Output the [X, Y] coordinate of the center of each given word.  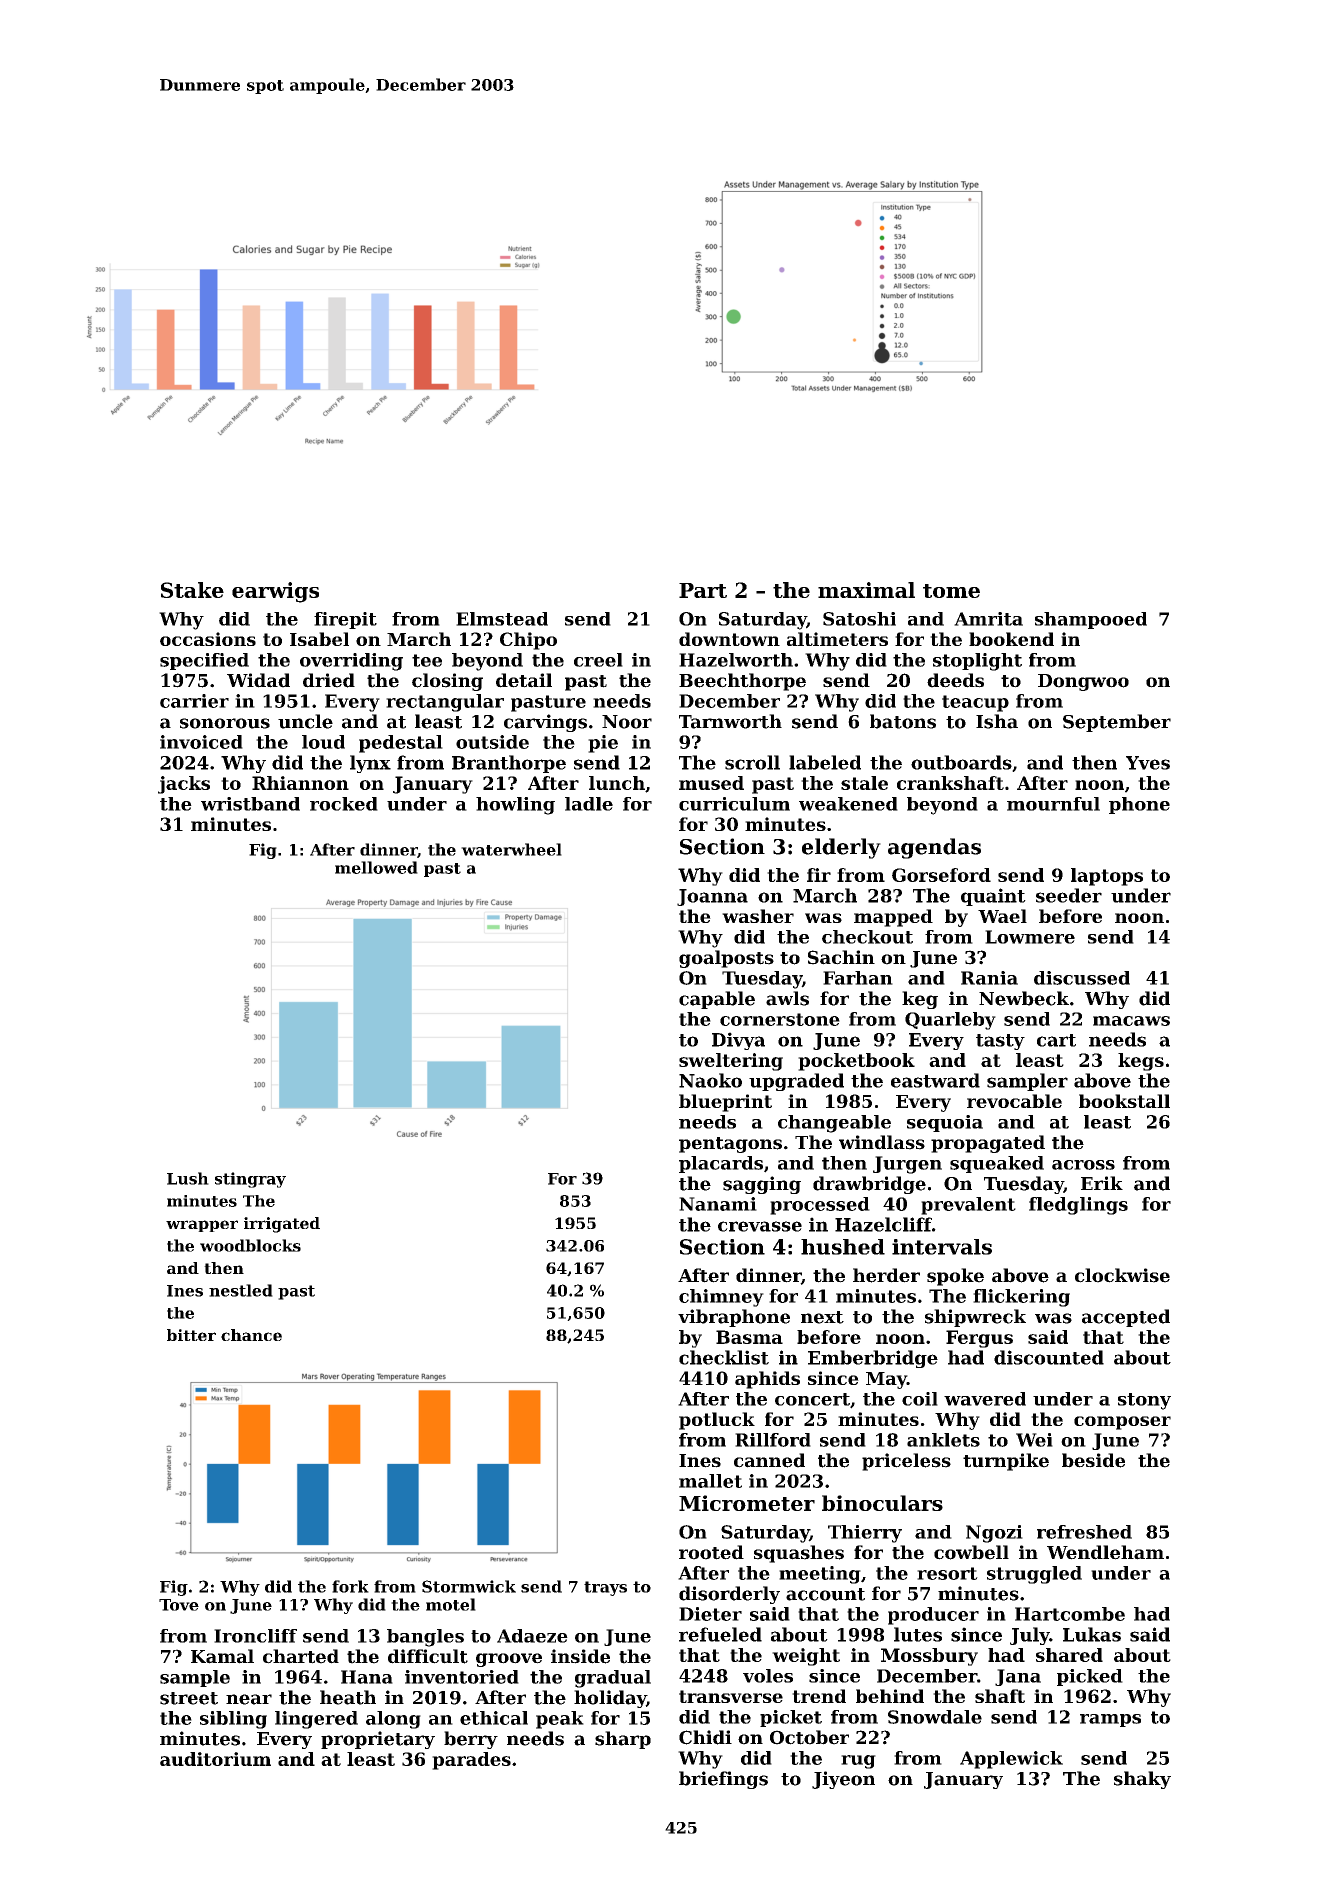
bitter [191, 1335]
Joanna [712, 897]
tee [427, 660]
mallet [710, 1481]
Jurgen [907, 1165]
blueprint [725, 1103]
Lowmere [1030, 937]
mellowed [376, 867]
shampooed [1091, 620]
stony [1144, 1401]
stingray [250, 1180]
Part [703, 590]
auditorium [215, 1759]
